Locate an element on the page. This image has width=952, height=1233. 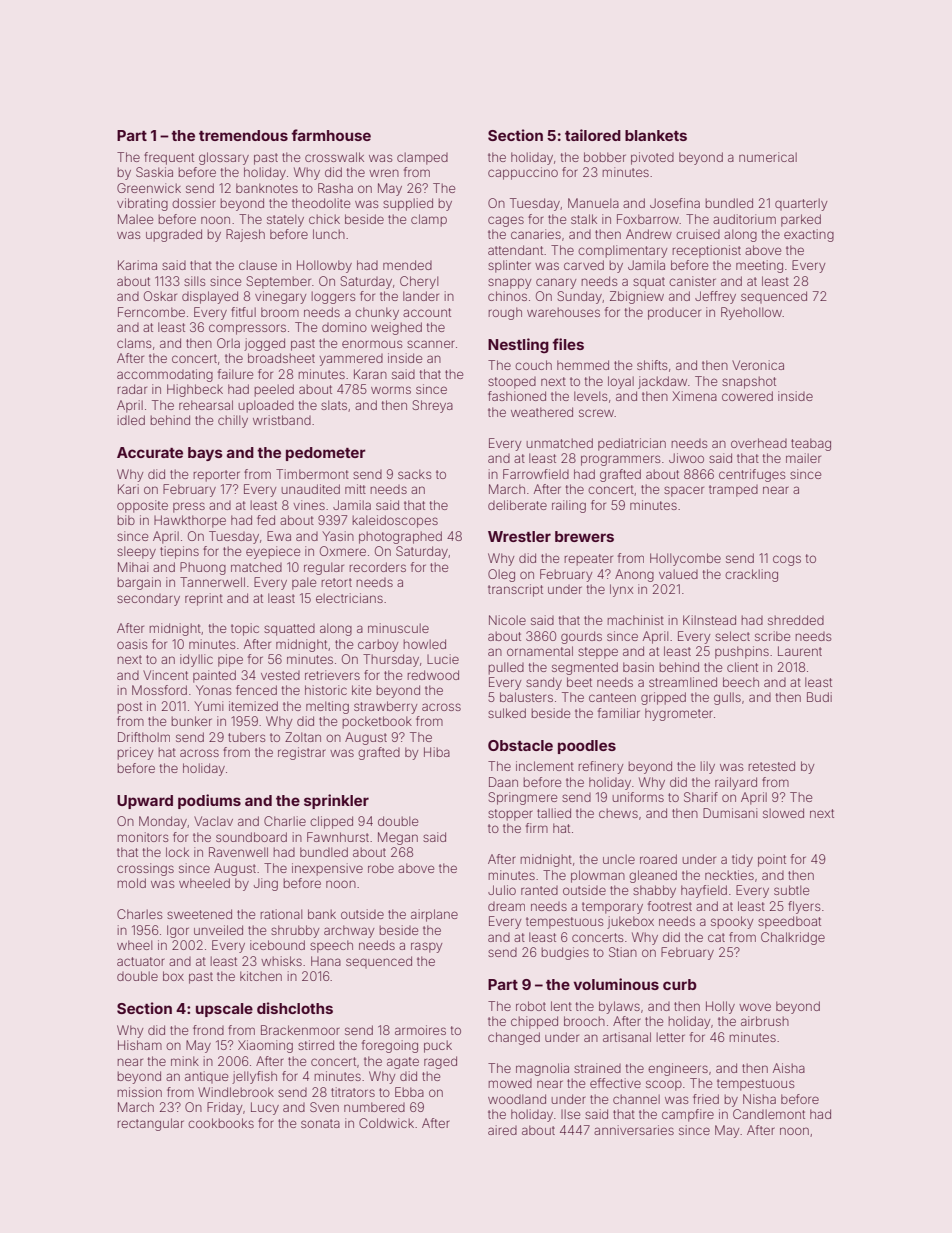
cappuccino is located at coordinates (523, 173).
